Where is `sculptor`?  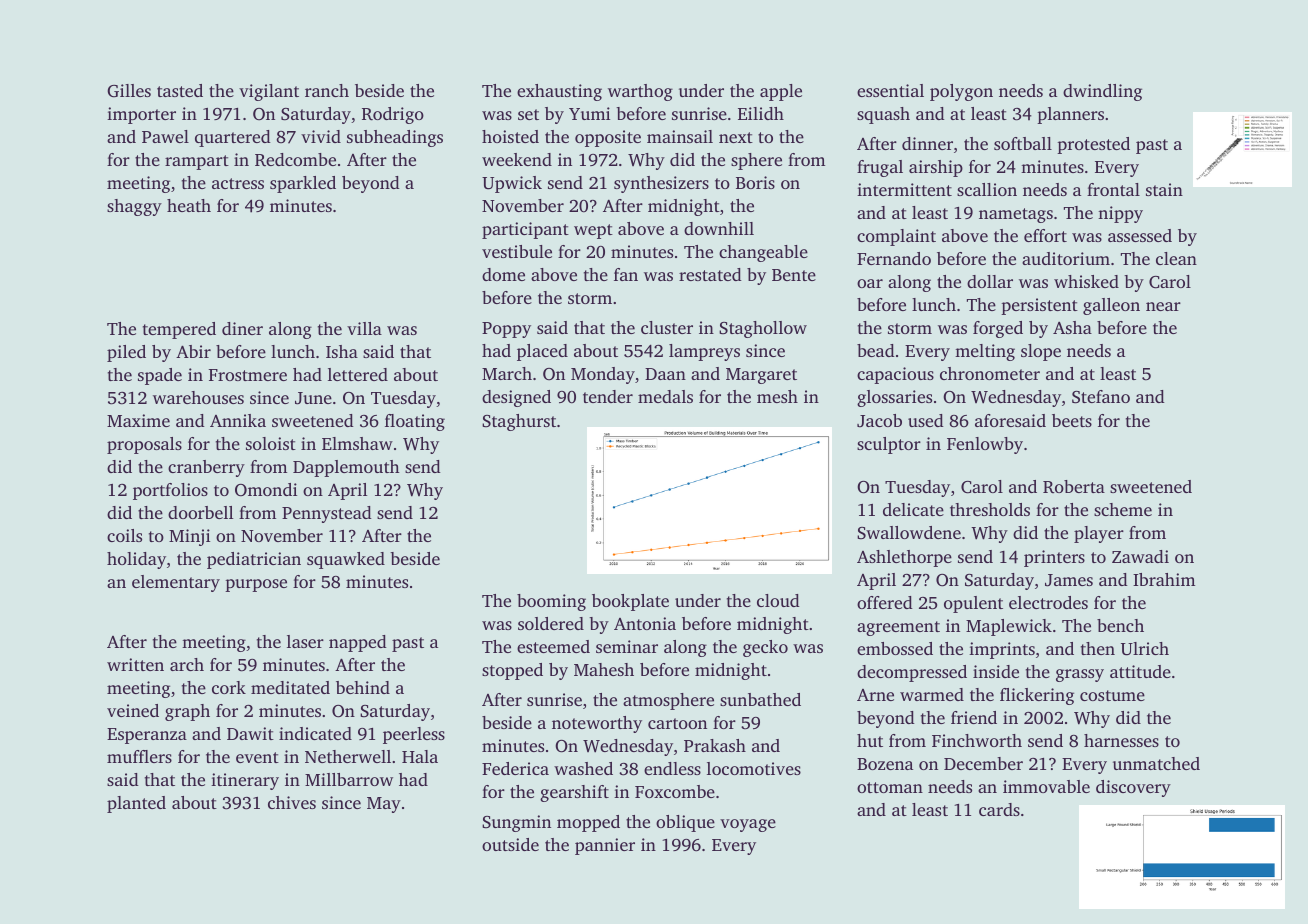
sculptor is located at coordinates (889, 445).
